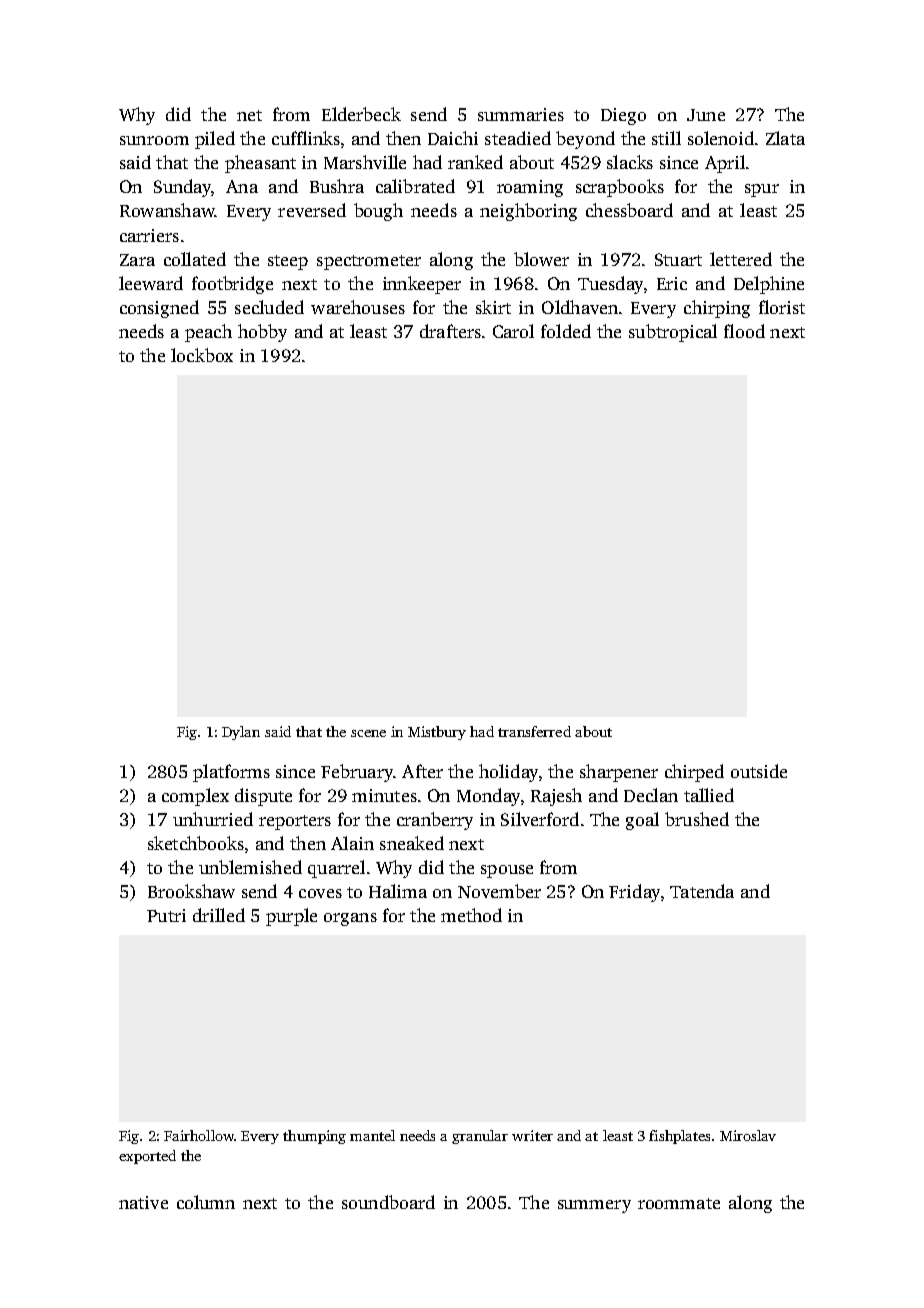 Image resolution: width=924 pixels, height=1308 pixels. Describe the element at coordinates (673, 333) in the screenshot. I see `subtropical` at that location.
